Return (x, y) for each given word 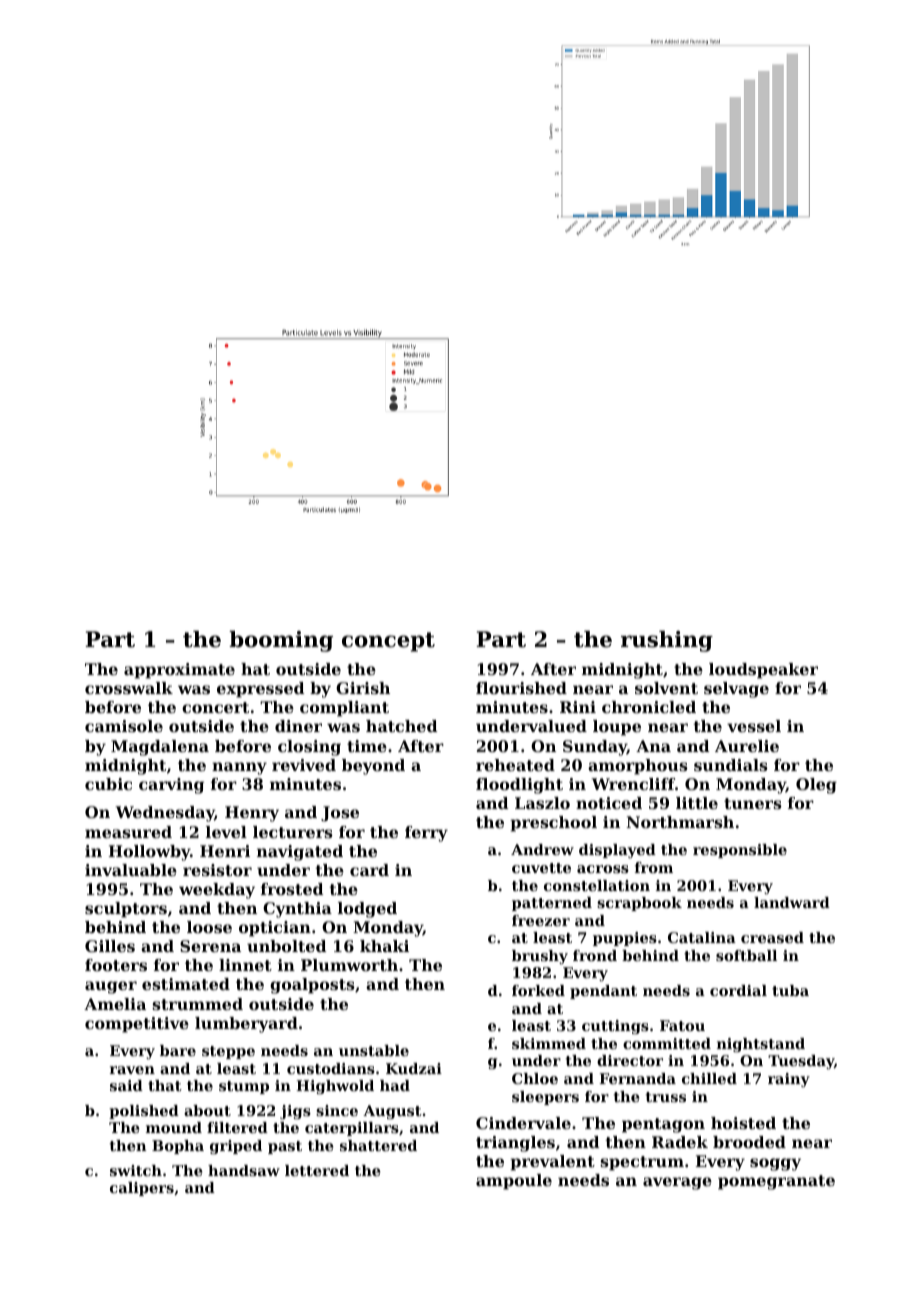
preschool (553, 824)
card (369, 870)
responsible (740, 851)
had (395, 1085)
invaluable (131, 870)
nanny (239, 768)
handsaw (244, 1170)
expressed (260, 690)
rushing (667, 641)
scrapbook (639, 904)
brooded (749, 1142)
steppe (228, 1052)
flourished (521, 688)
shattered (378, 1145)
